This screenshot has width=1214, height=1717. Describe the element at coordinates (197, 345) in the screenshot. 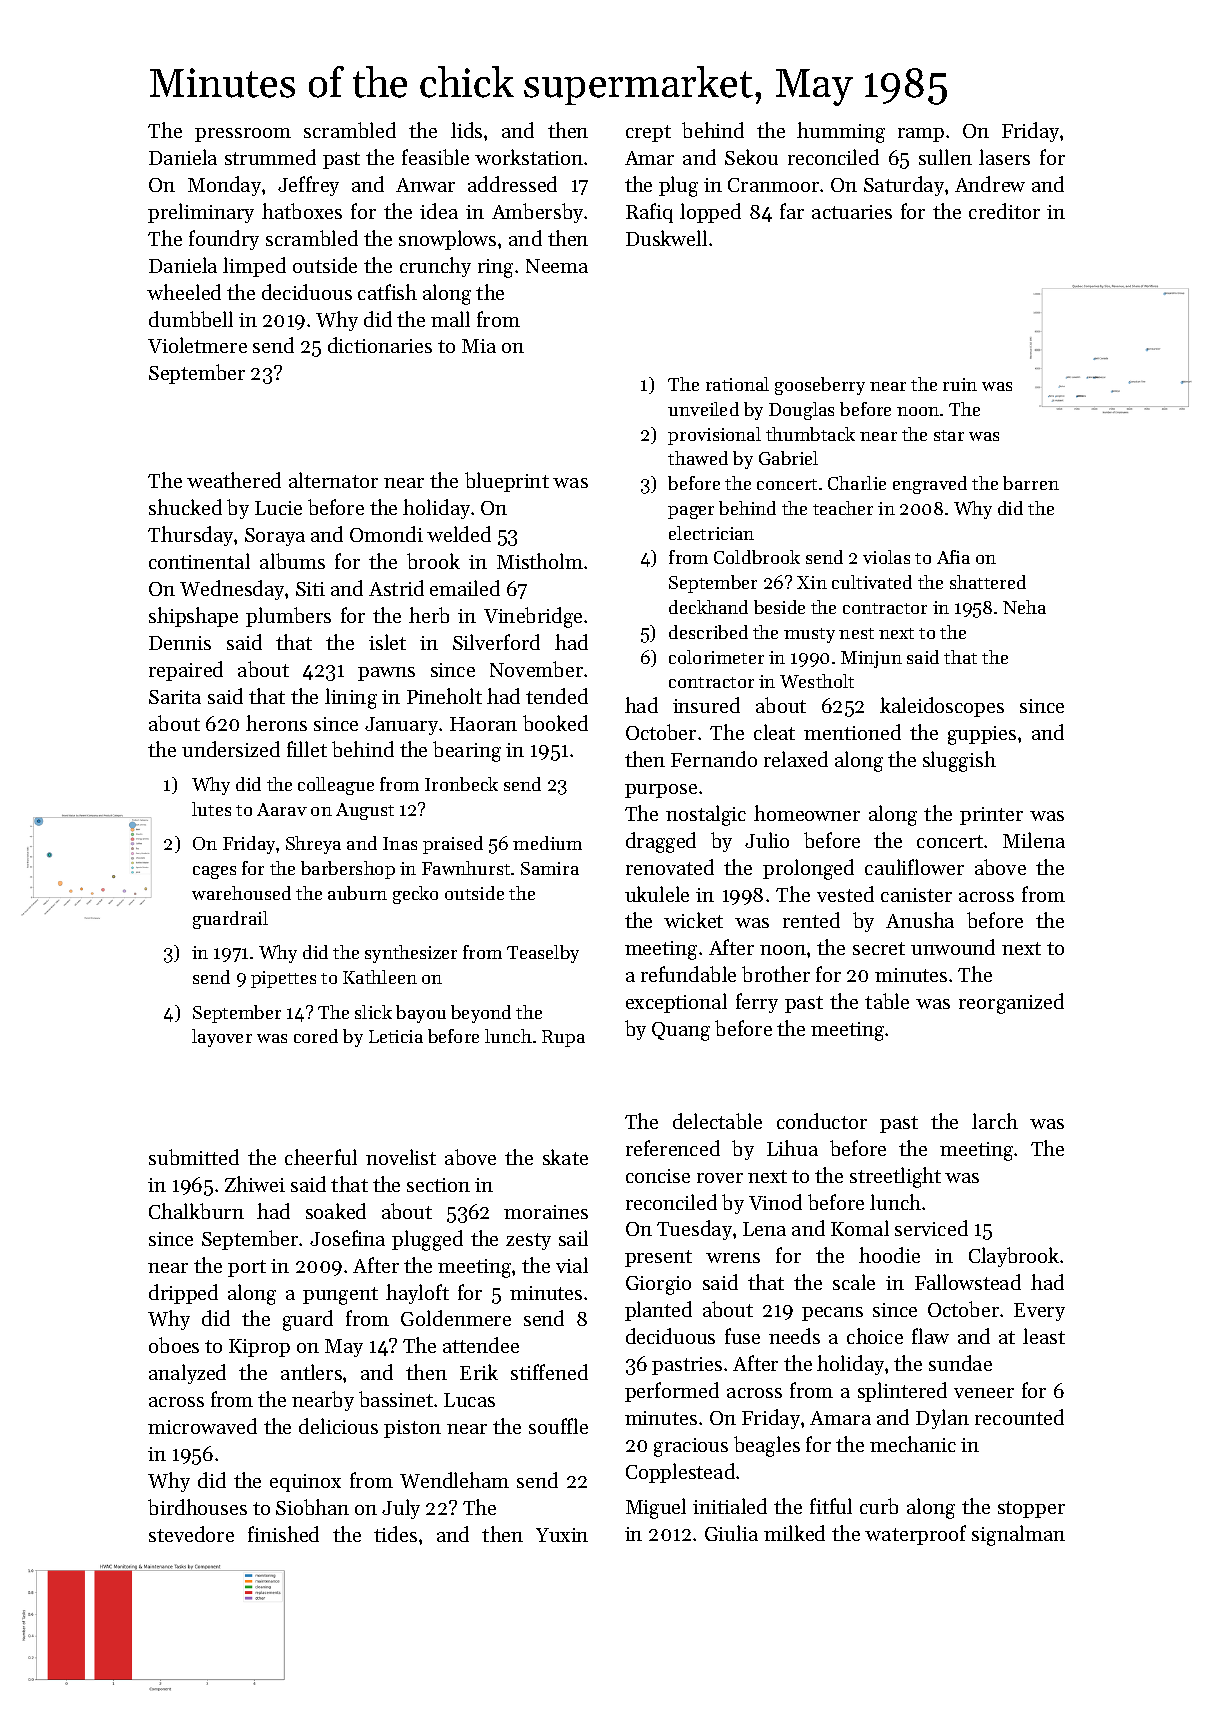

I see `Violetmere` at that location.
